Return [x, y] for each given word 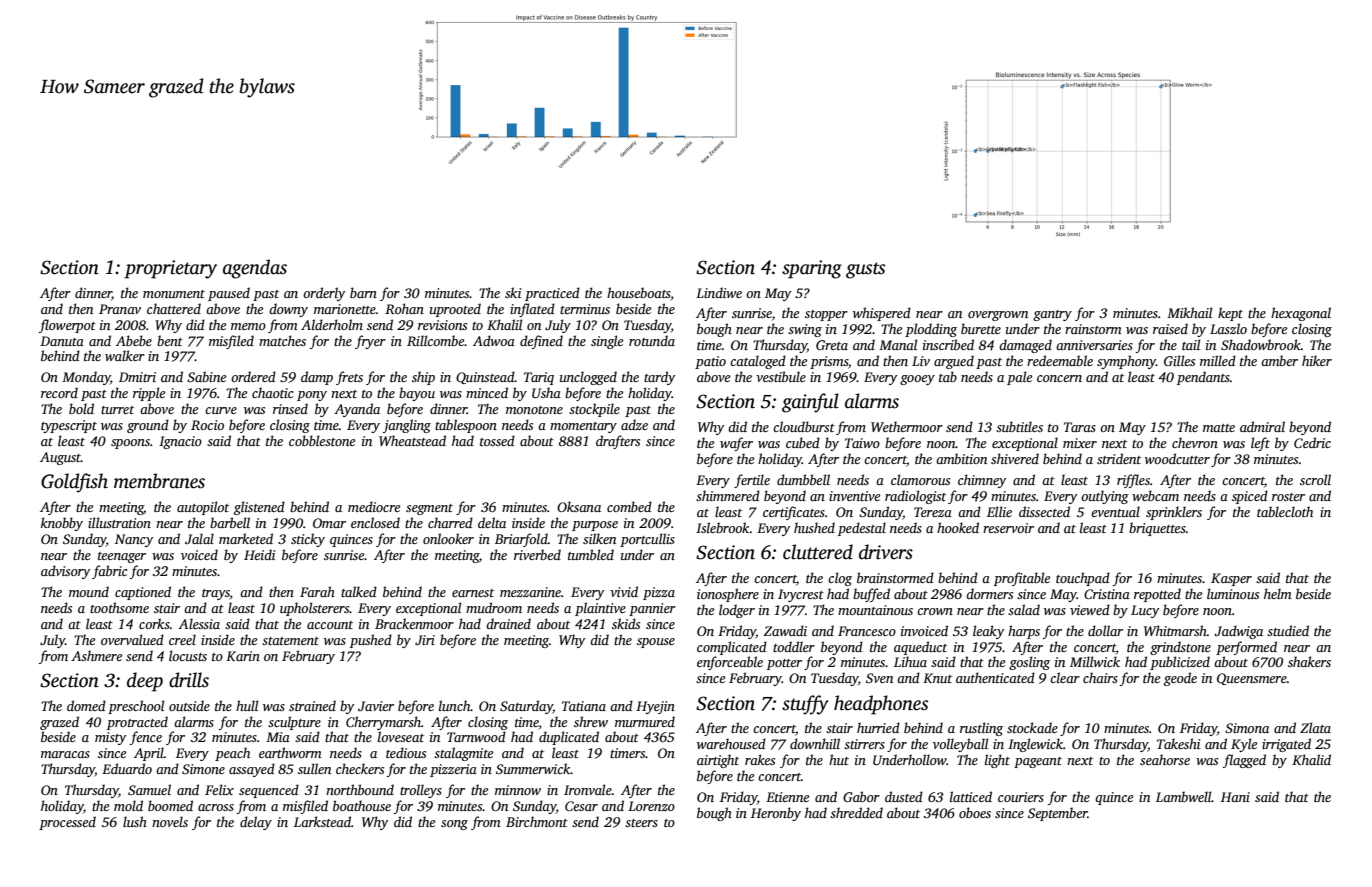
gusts [865, 270]
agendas [255, 269]
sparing [812, 269]
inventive [854, 496]
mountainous [875, 610]
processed [67, 823]
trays [216, 594]
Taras [1080, 427]
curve [221, 410]
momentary [583, 427]
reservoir [1008, 528]
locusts [188, 655]
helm [1278, 593]
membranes [159, 481]
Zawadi [785, 630]
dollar [1105, 630]
